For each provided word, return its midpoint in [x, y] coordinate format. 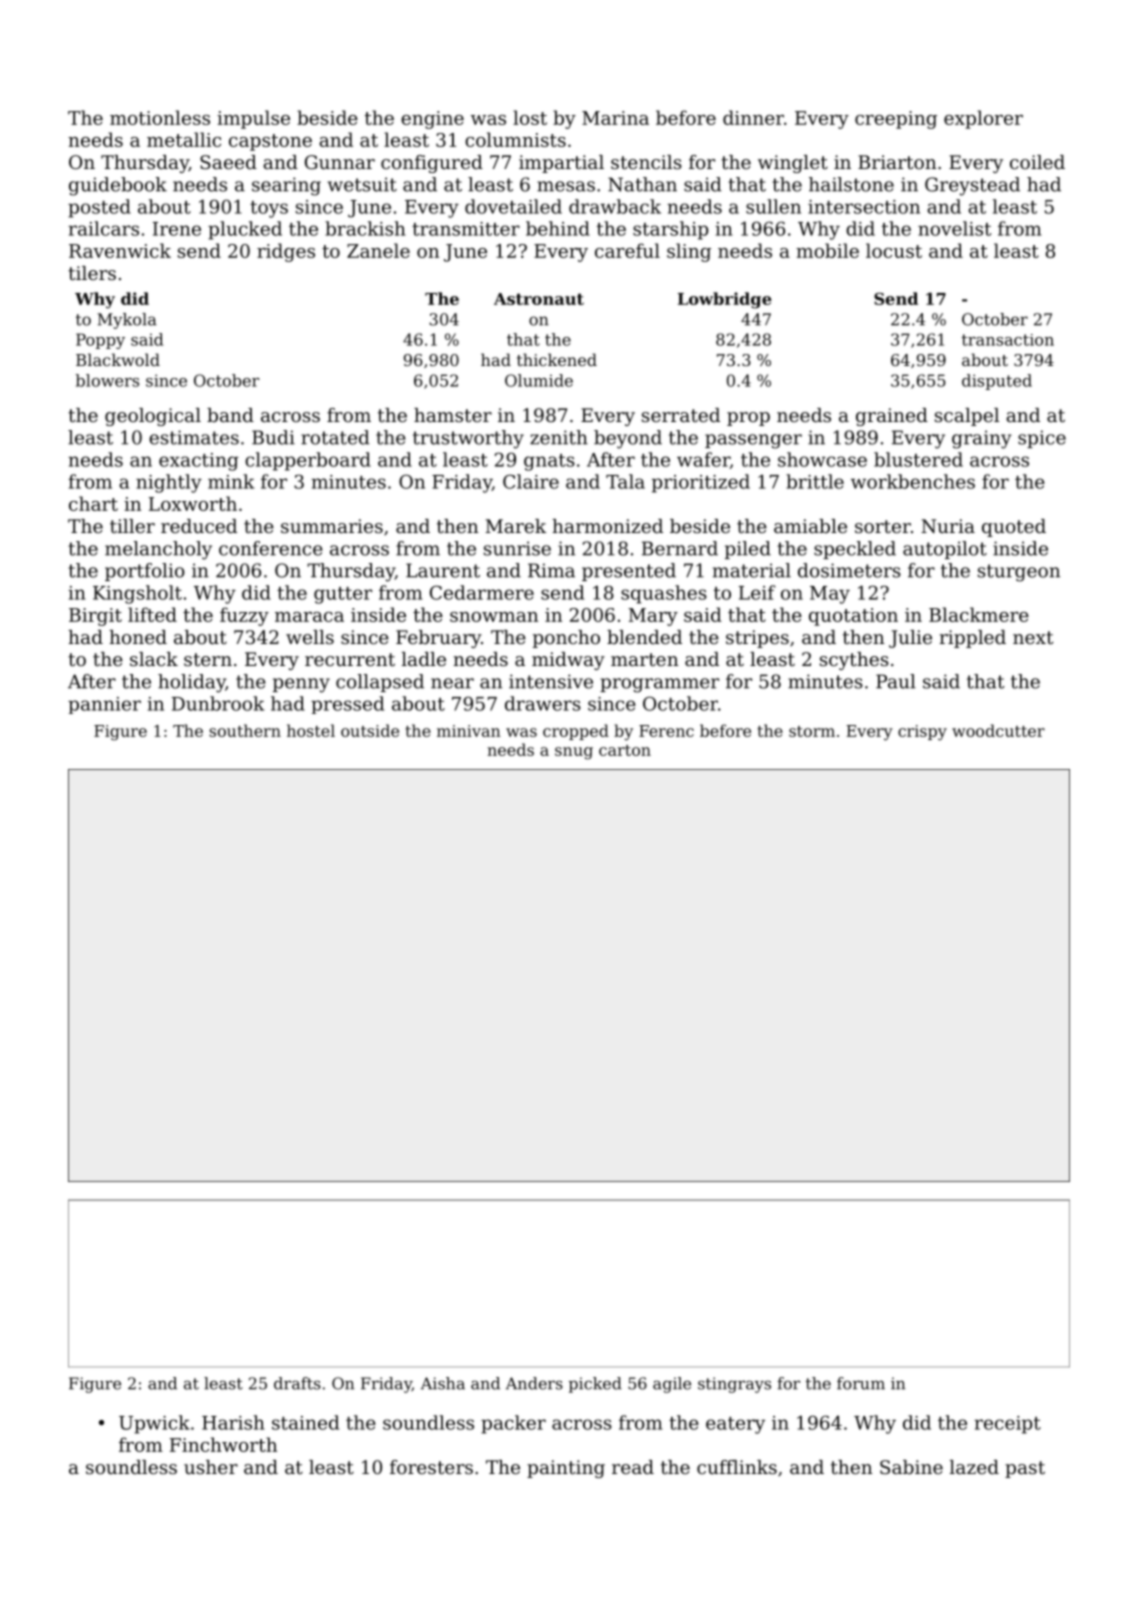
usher [211, 1467]
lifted [152, 614]
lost [530, 117]
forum [861, 1383]
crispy [922, 733]
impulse [253, 119]
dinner [753, 117]
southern [245, 730]
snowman [494, 617]
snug [574, 753]
